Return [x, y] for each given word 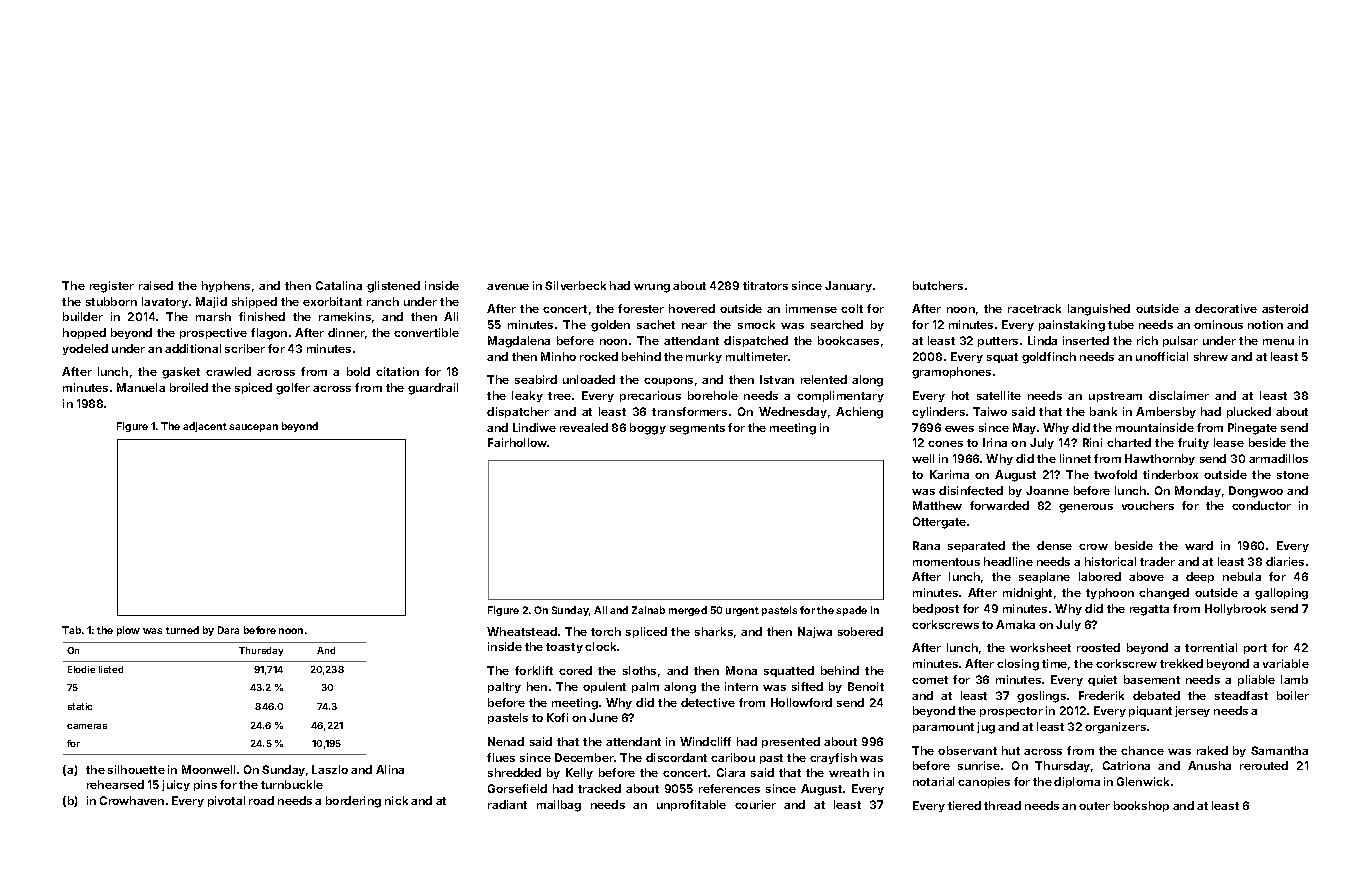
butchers [938, 285]
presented [791, 742]
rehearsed [115, 784]
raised [156, 285]
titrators [765, 285]
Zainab [648, 610]
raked [1212, 750]
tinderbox [1170, 474]
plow [128, 631]
